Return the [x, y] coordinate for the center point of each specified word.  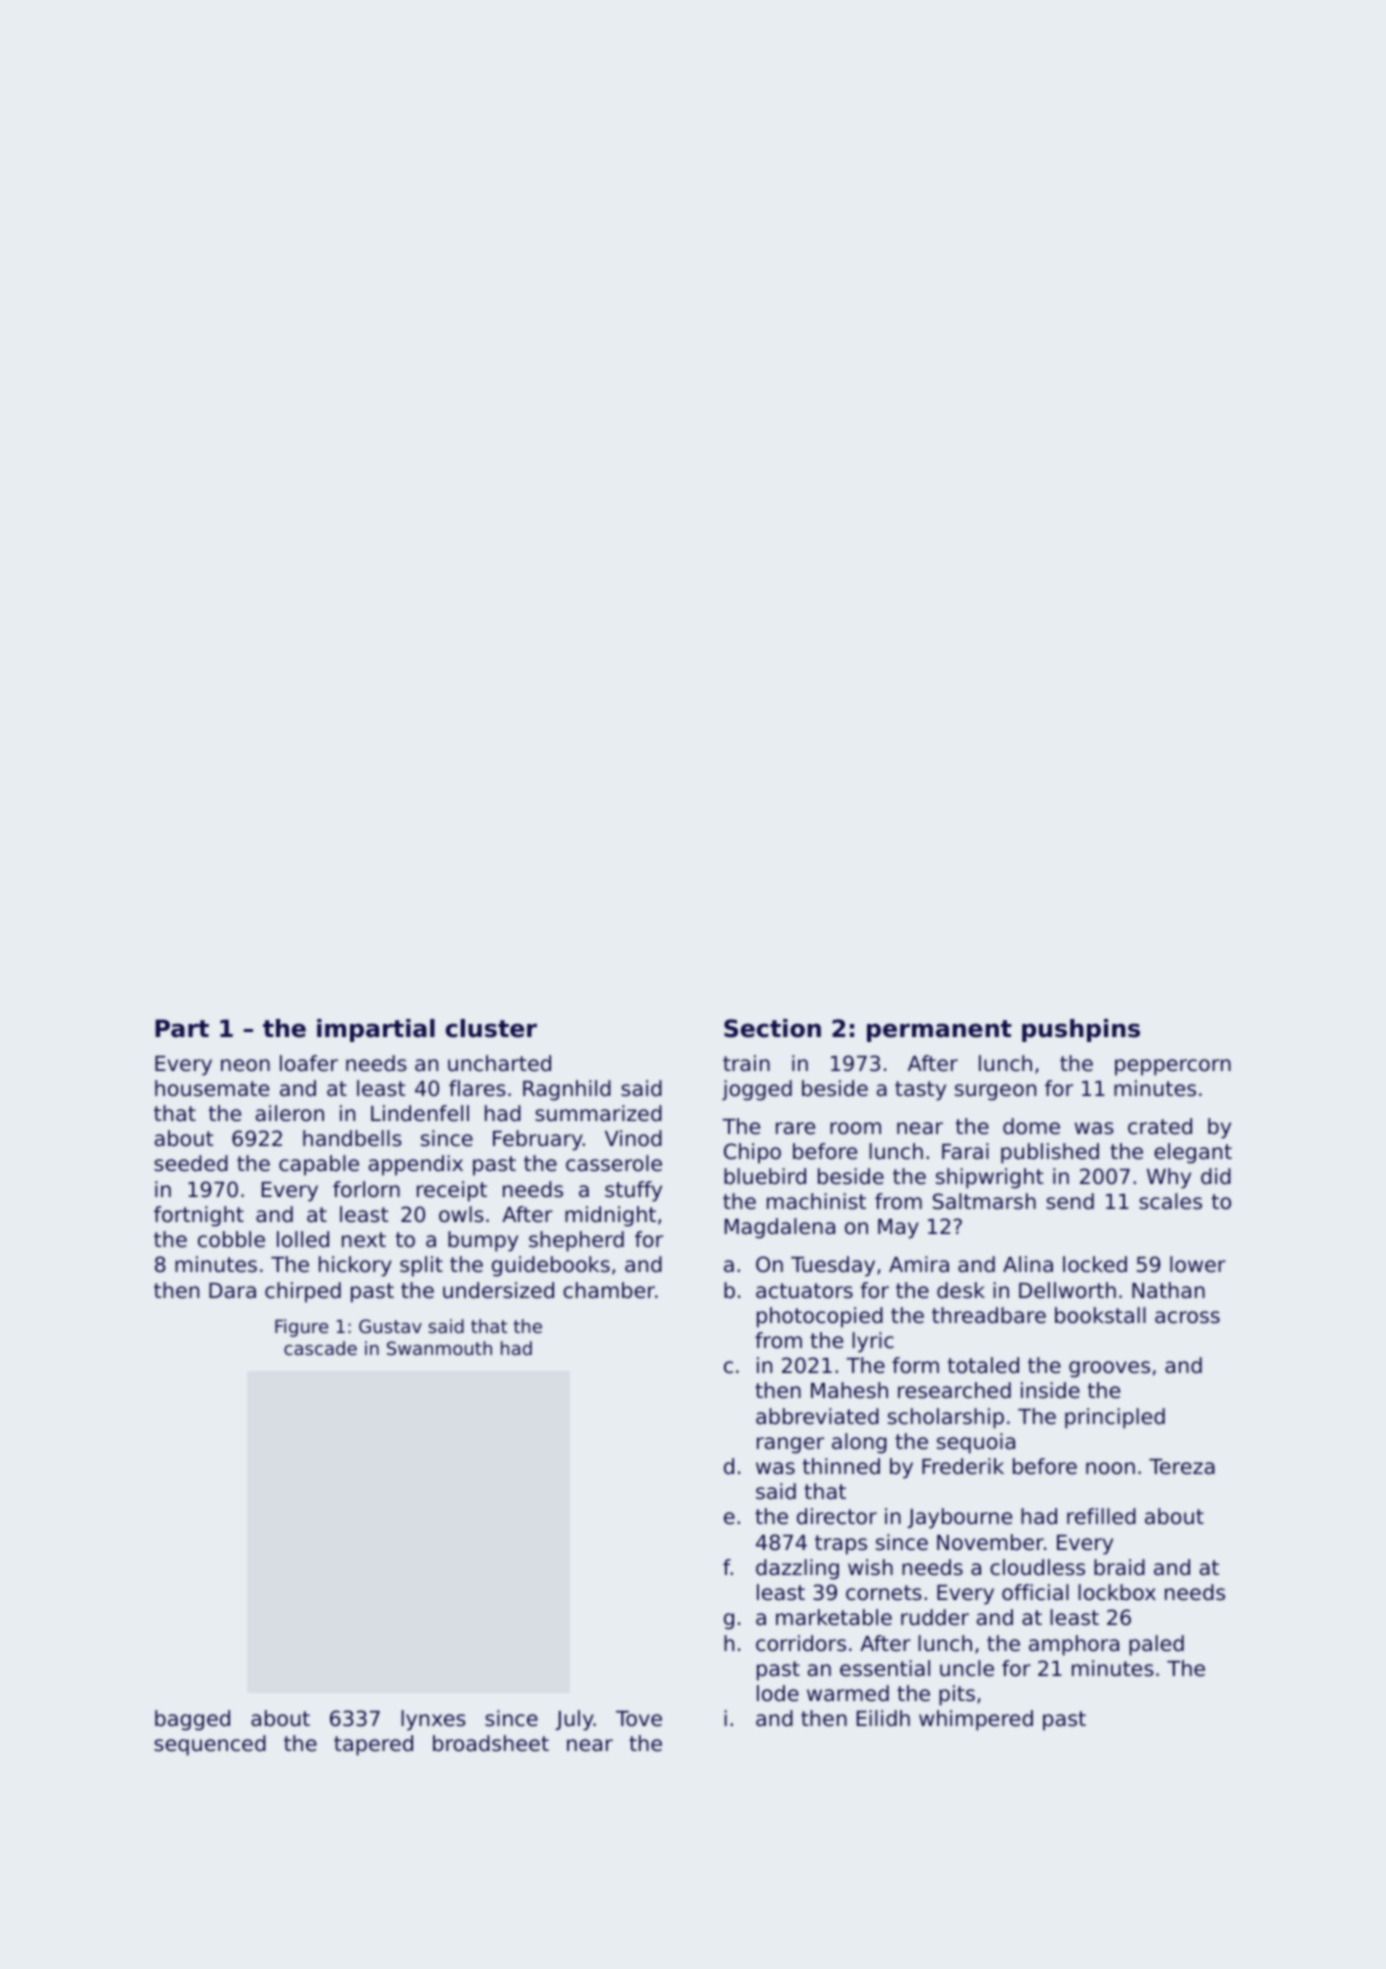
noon [1110, 1468]
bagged [192, 1720]
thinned [841, 1466]
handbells [352, 1138]
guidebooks [551, 1266]
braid [1119, 1567]
